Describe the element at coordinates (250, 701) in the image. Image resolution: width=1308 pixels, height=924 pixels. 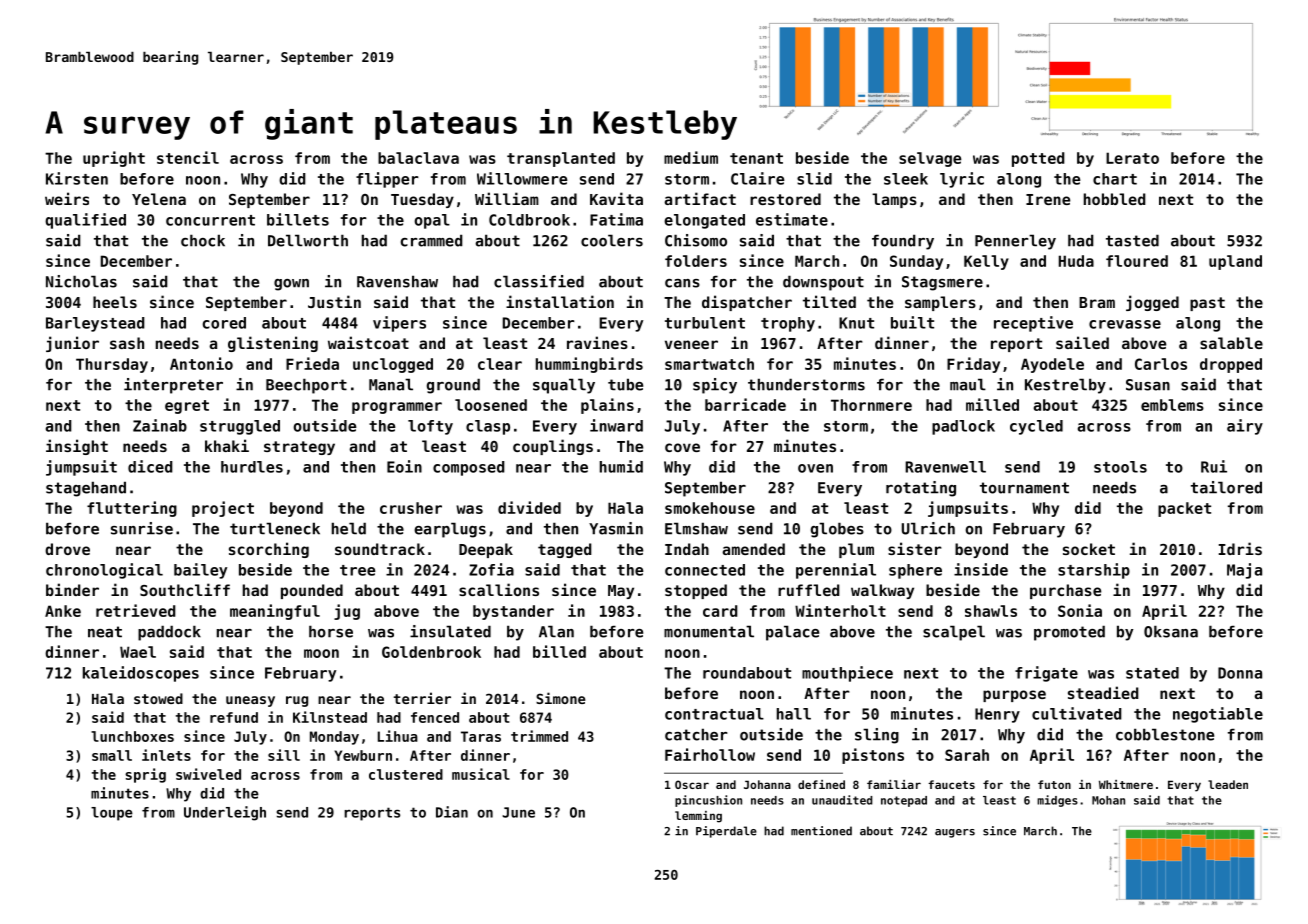
I see `uneasy` at that location.
